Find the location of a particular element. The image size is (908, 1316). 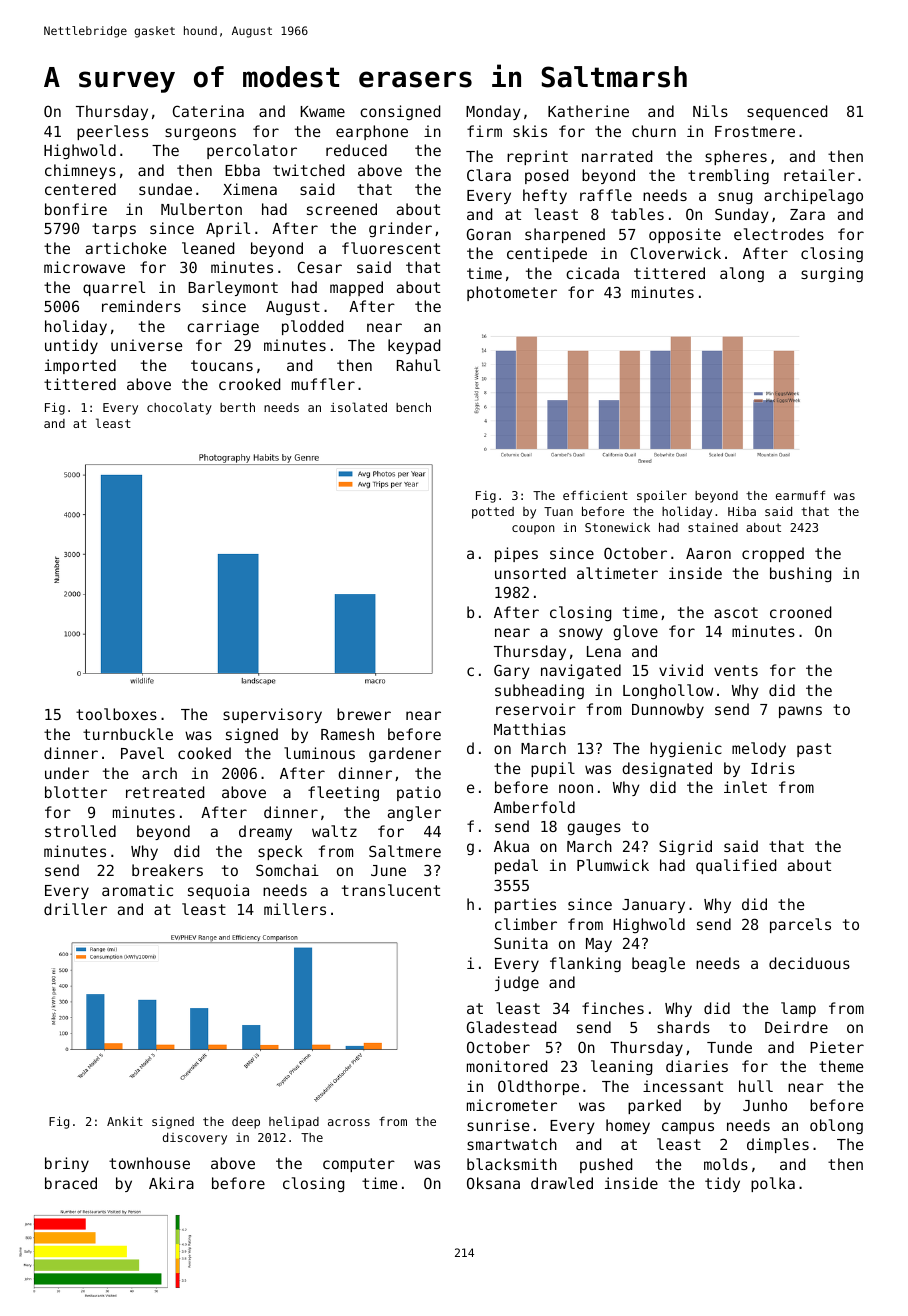

snowy is located at coordinates (581, 634).
